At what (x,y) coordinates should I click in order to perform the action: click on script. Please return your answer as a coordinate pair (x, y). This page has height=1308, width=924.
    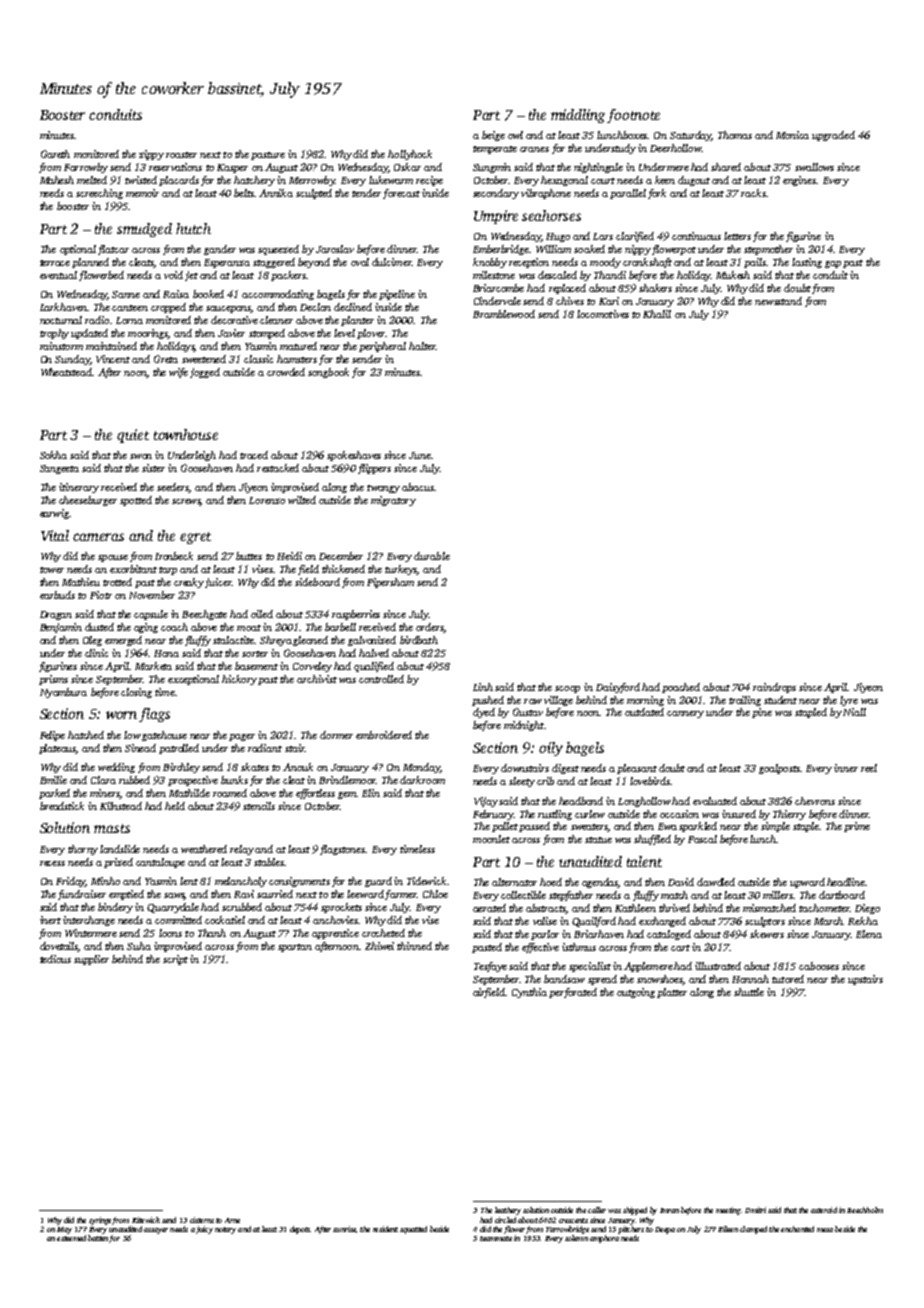
    Looking at the image, I should click on (175, 960).
